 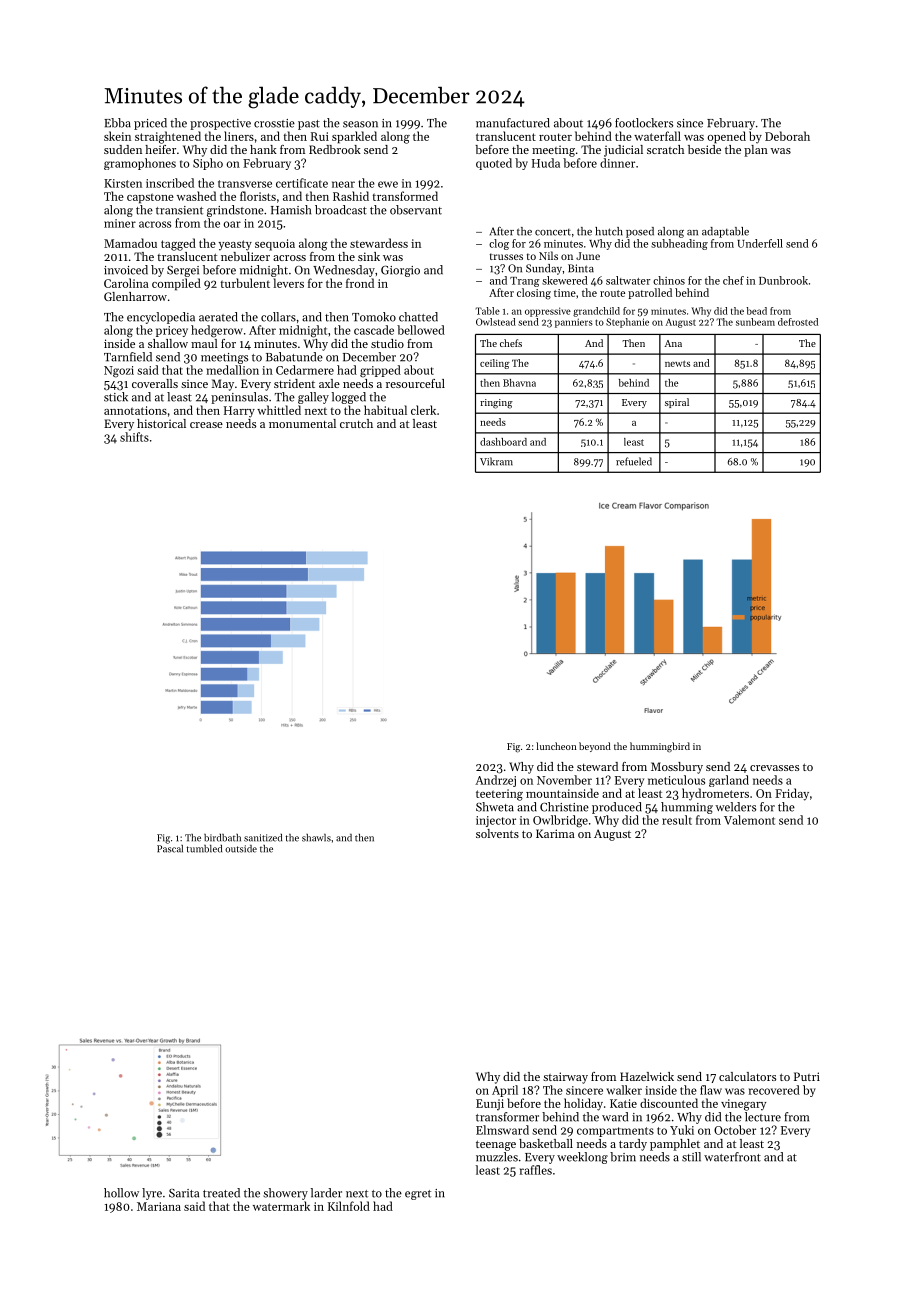 What do you see at coordinates (204, 849) in the page?
I see `tumbled` at bounding box center [204, 849].
